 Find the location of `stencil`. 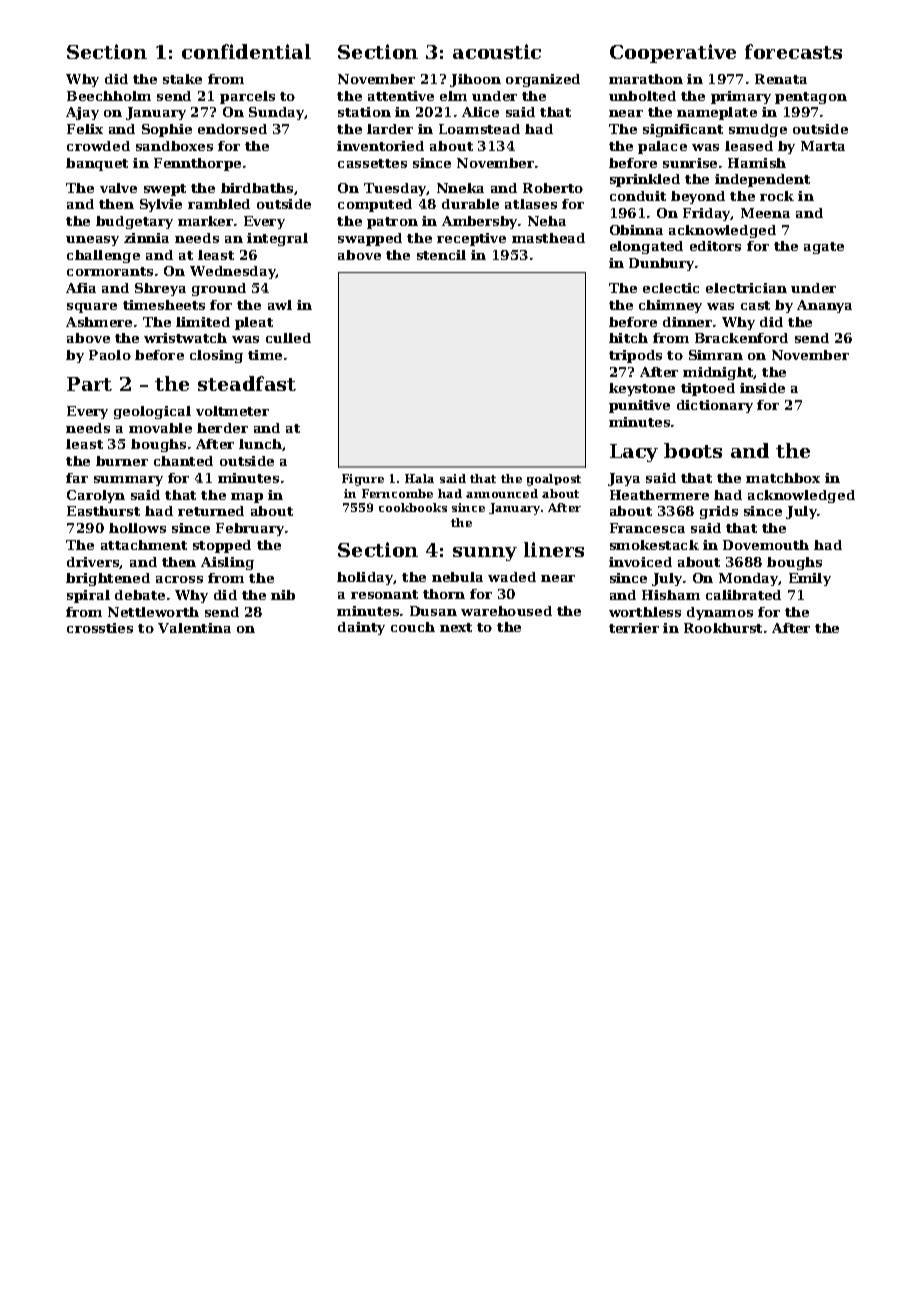

stencil is located at coordinates (441, 255).
